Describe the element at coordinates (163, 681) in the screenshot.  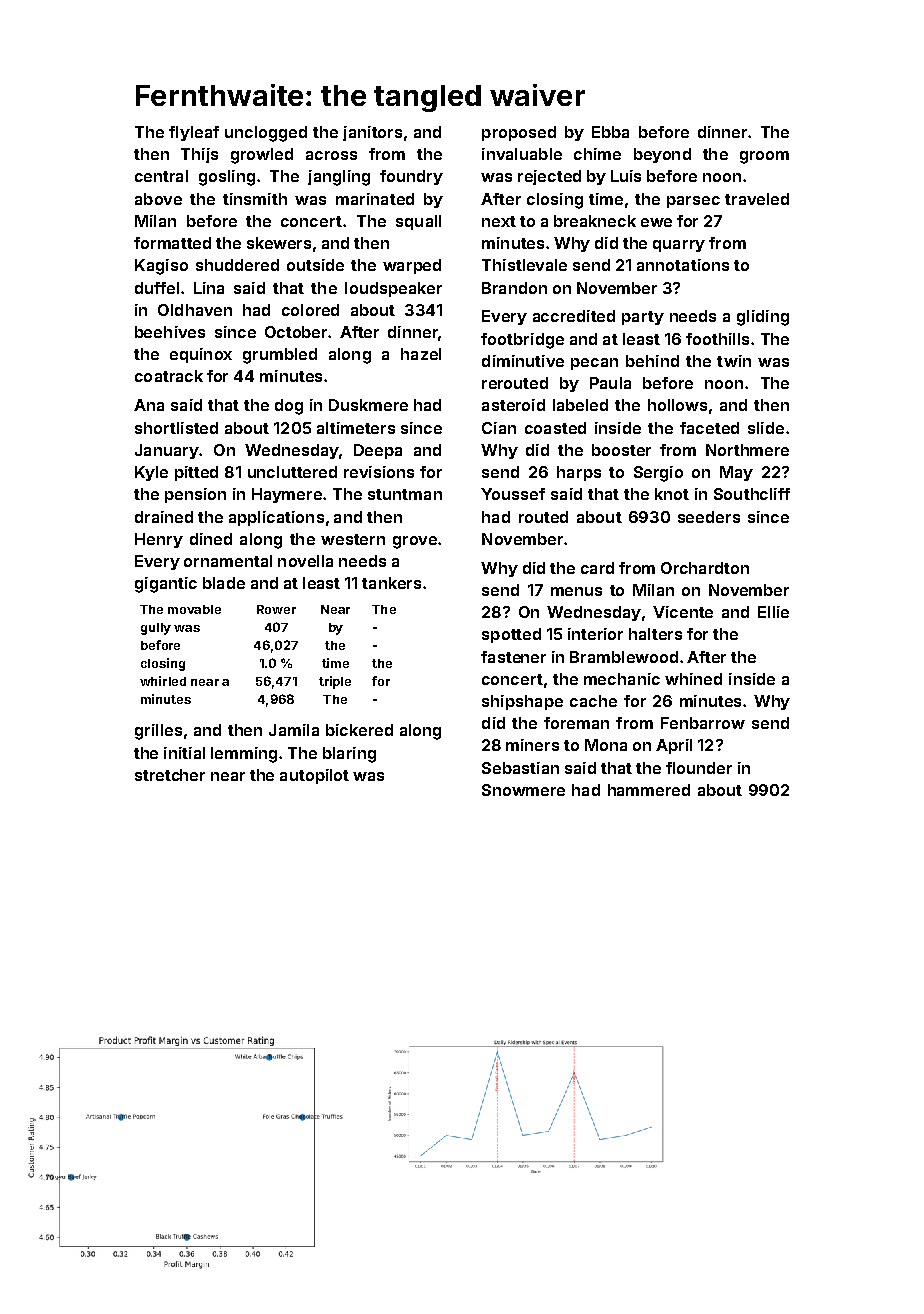
I see `whirled` at that location.
